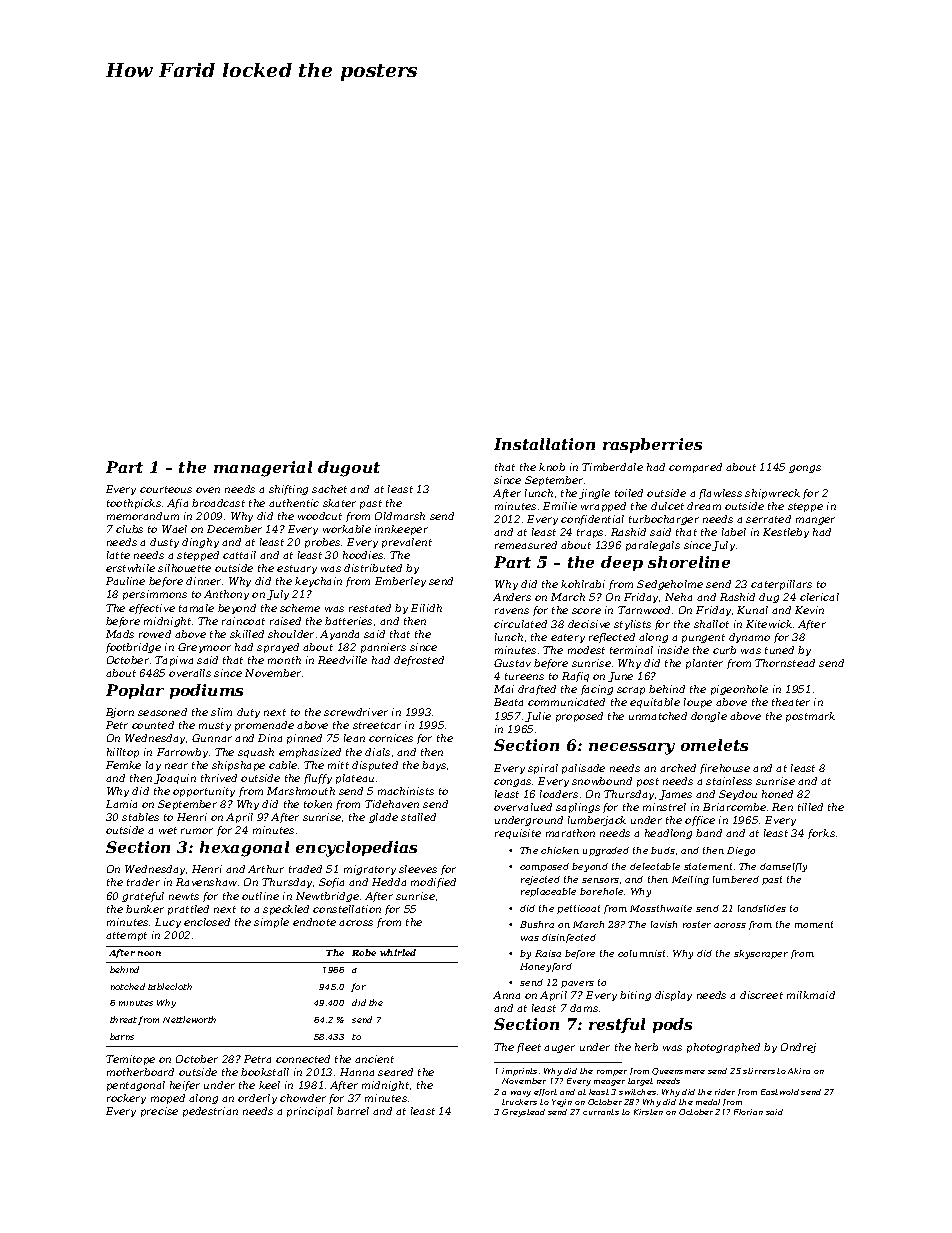  I want to click on simple, so click(271, 923).
